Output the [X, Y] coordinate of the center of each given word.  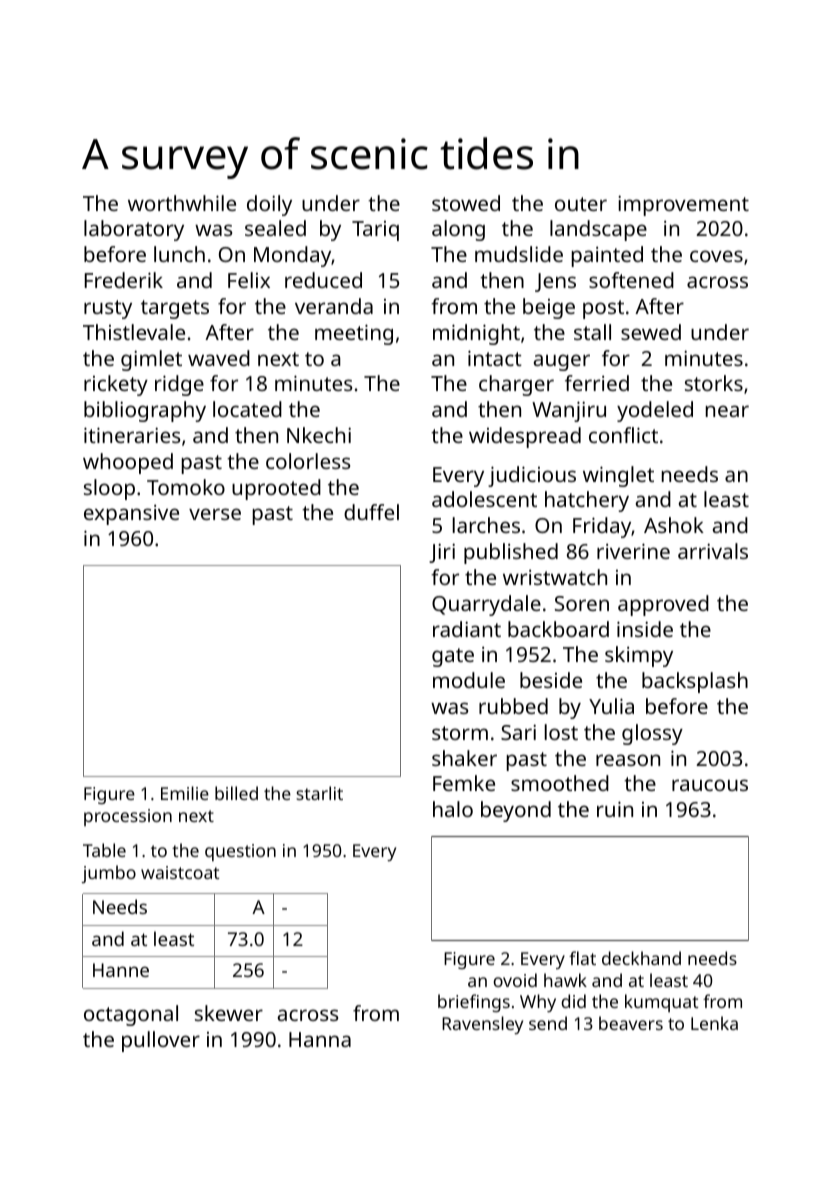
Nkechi [319, 435]
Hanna [320, 1039]
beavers [631, 1023]
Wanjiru [569, 411]
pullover [161, 1041]
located [247, 409]
